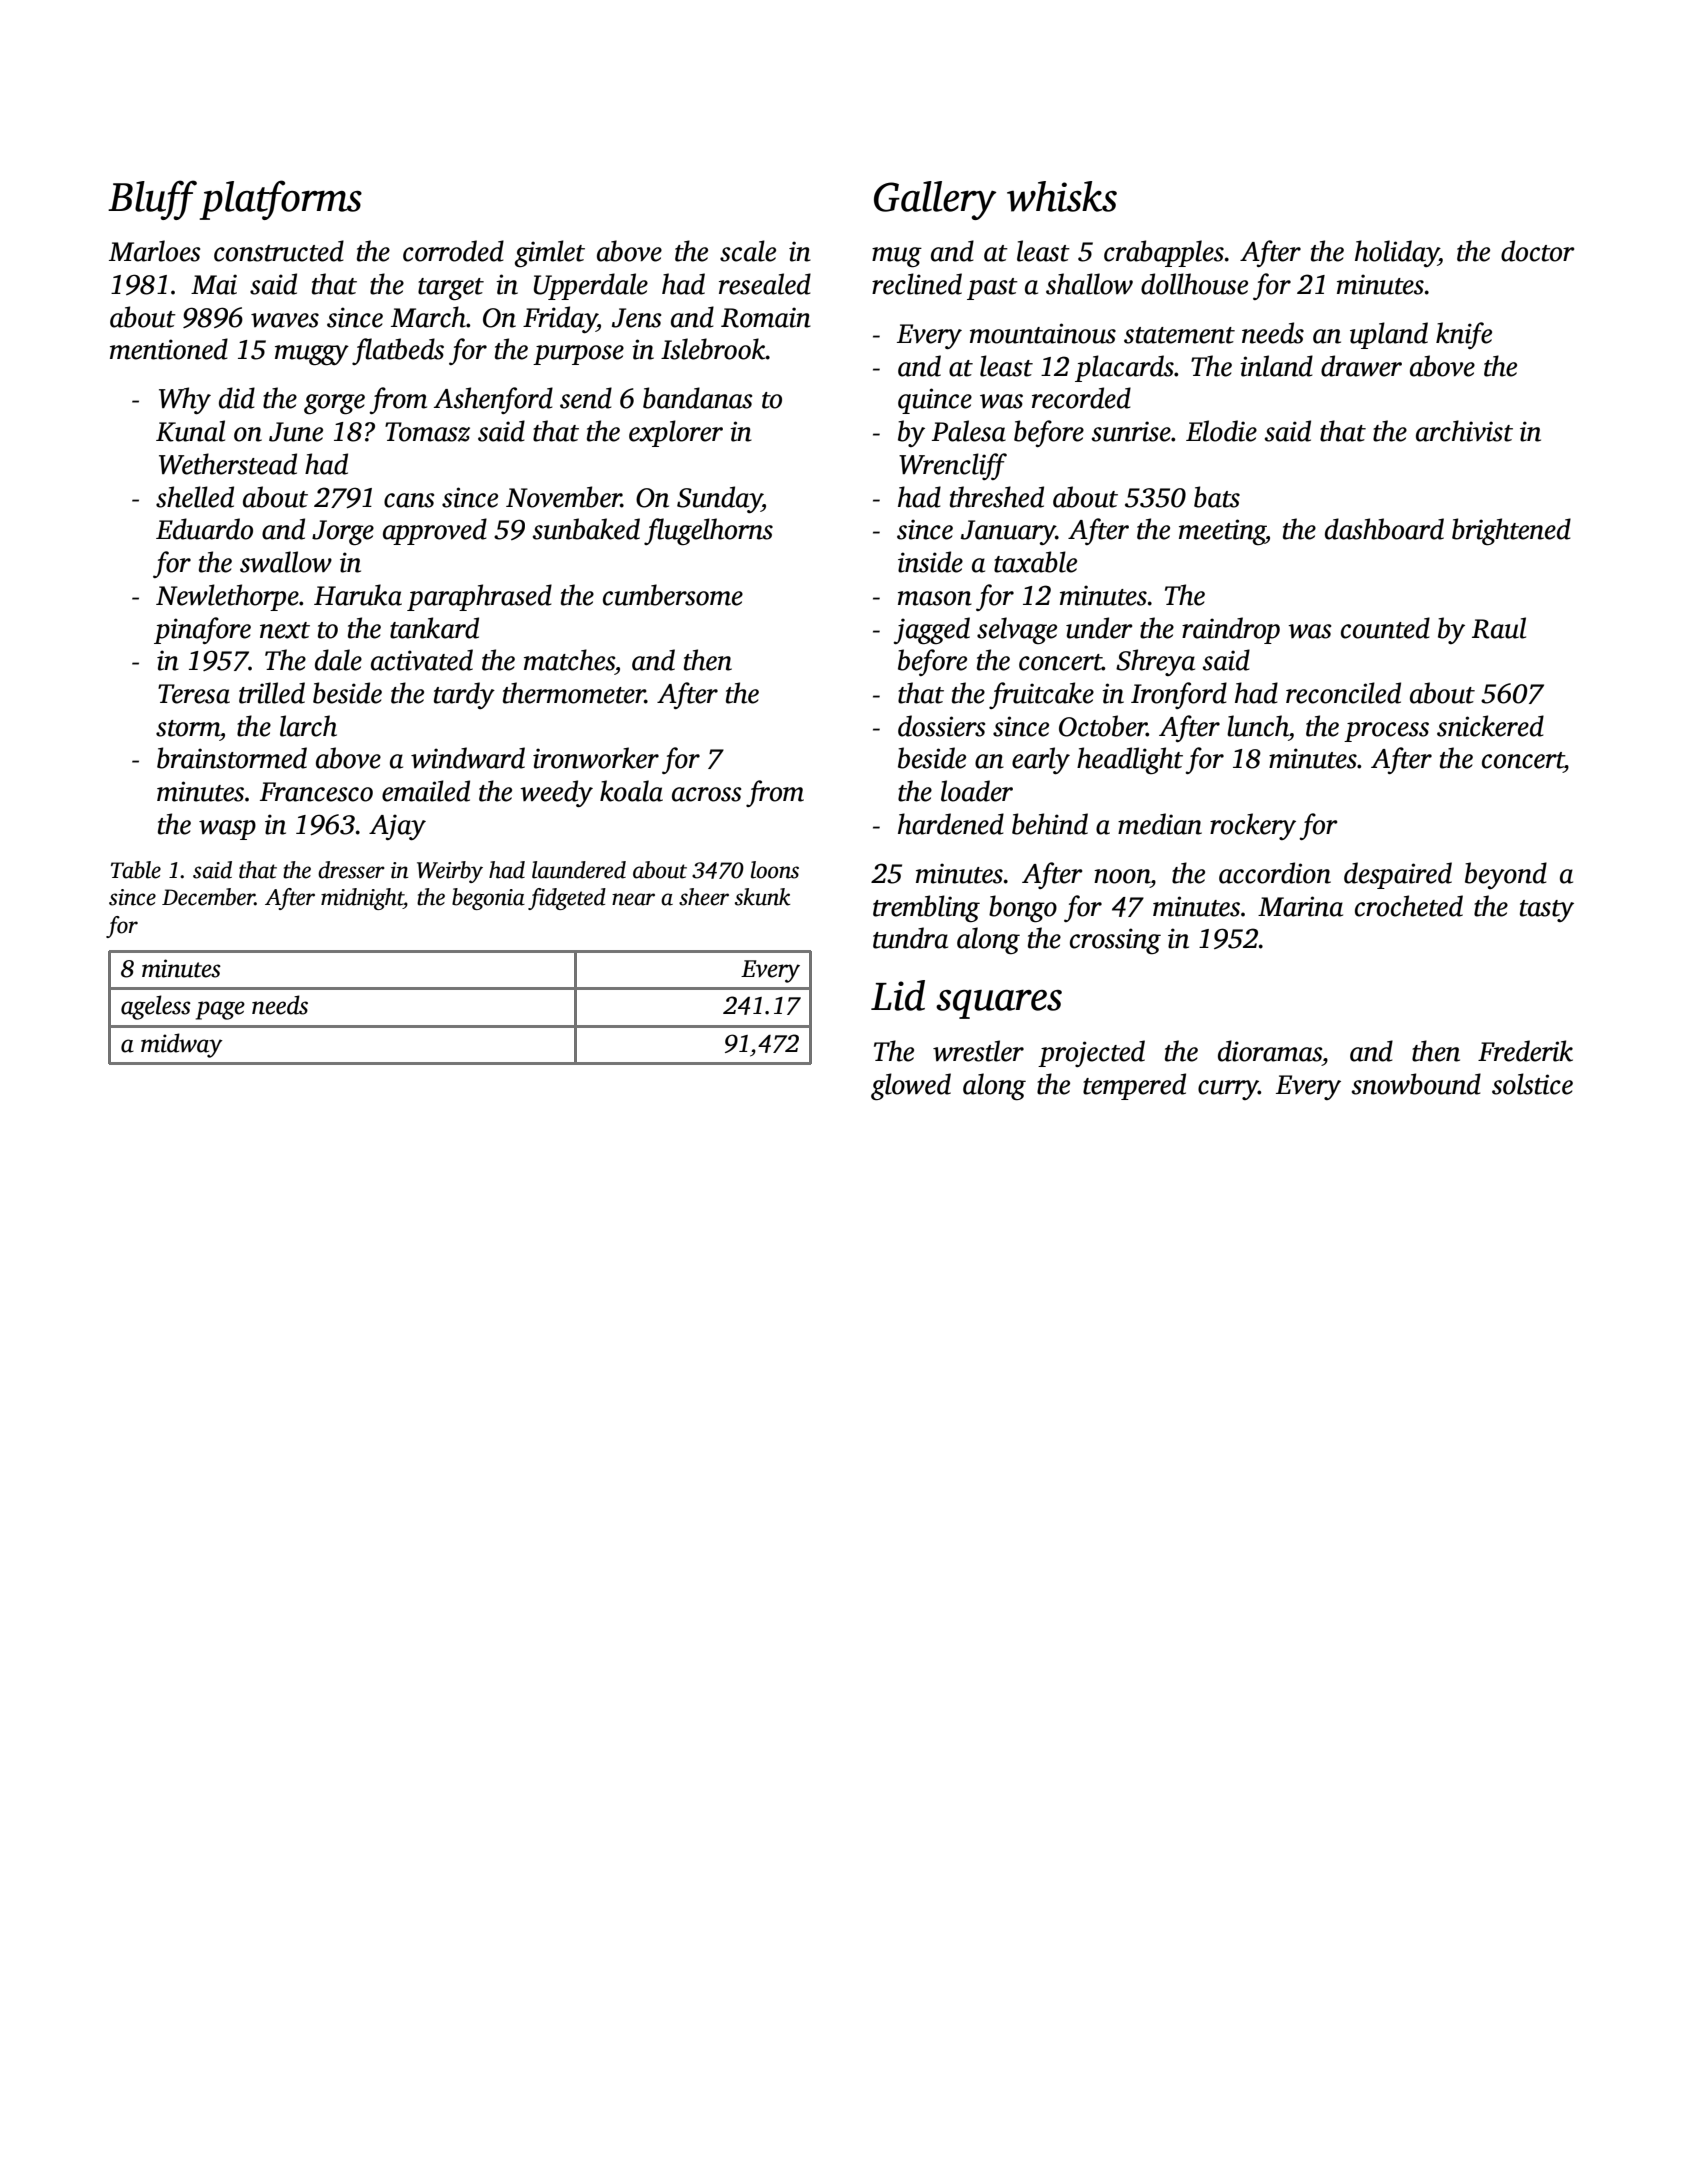 Image resolution: width=1683 pixels, height=2178 pixels. I want to click on tundra, so click(910, 938).
